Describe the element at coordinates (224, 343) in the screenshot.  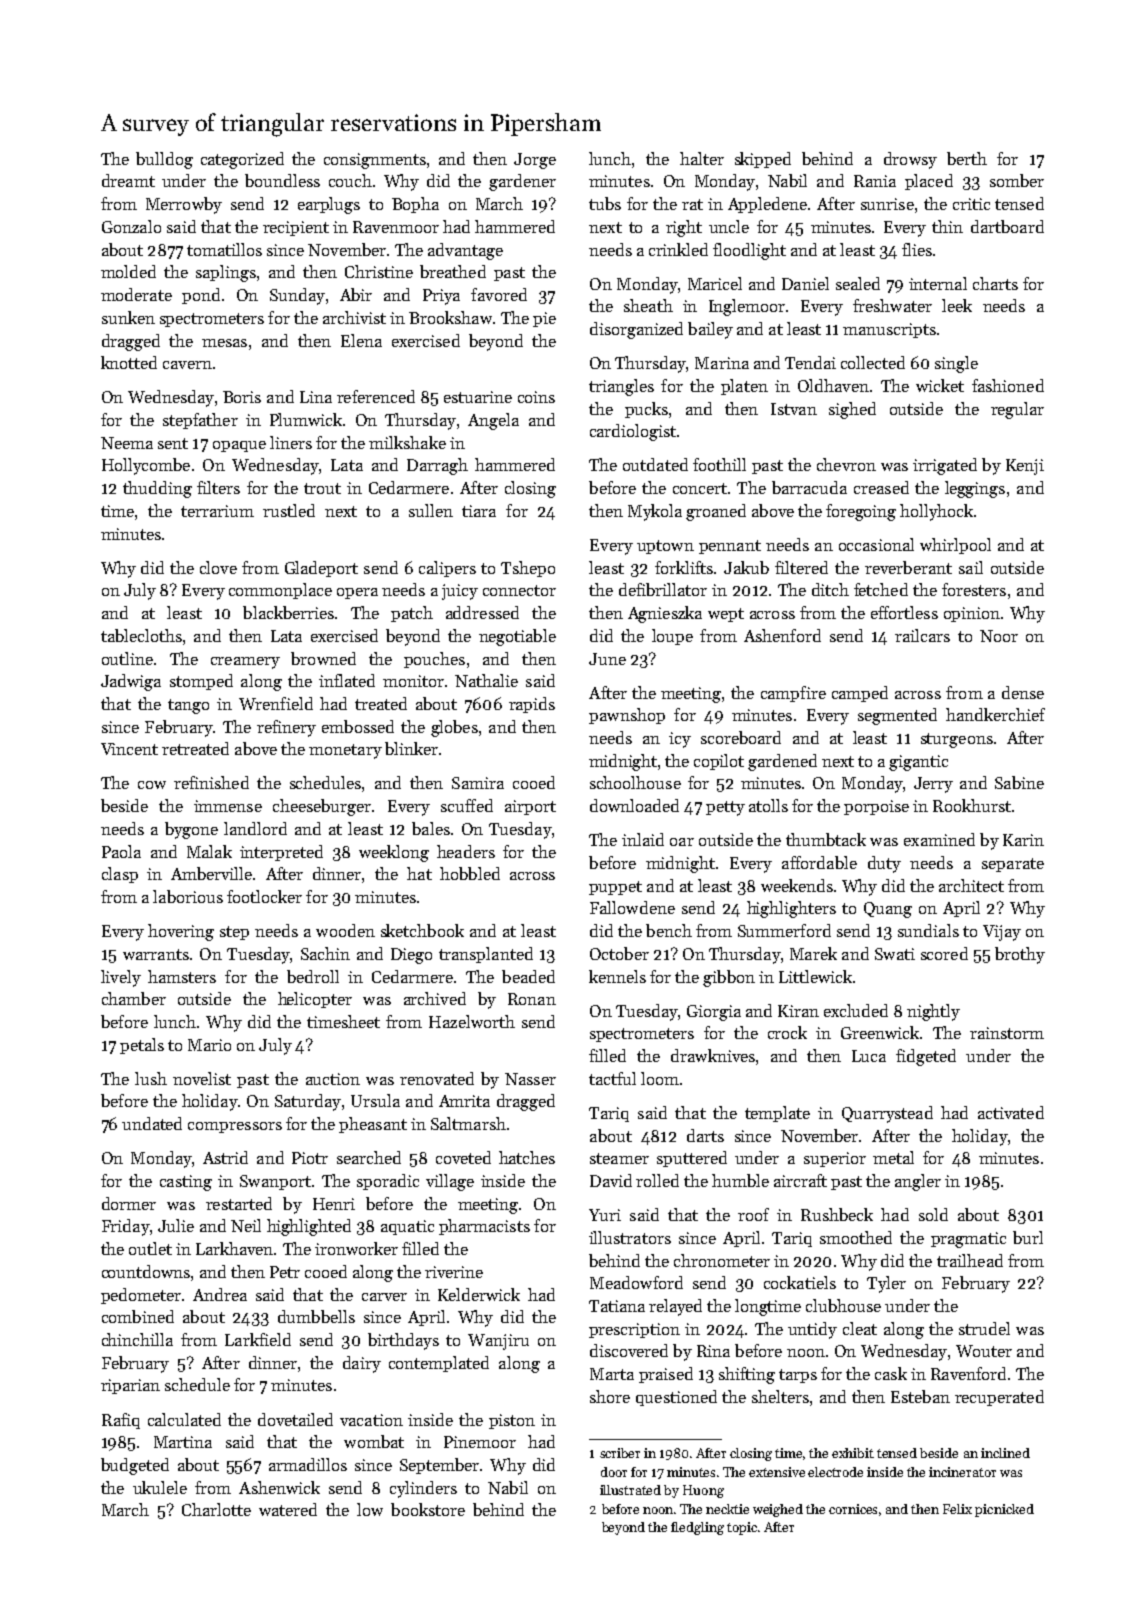
I see `mesas` at that location.
